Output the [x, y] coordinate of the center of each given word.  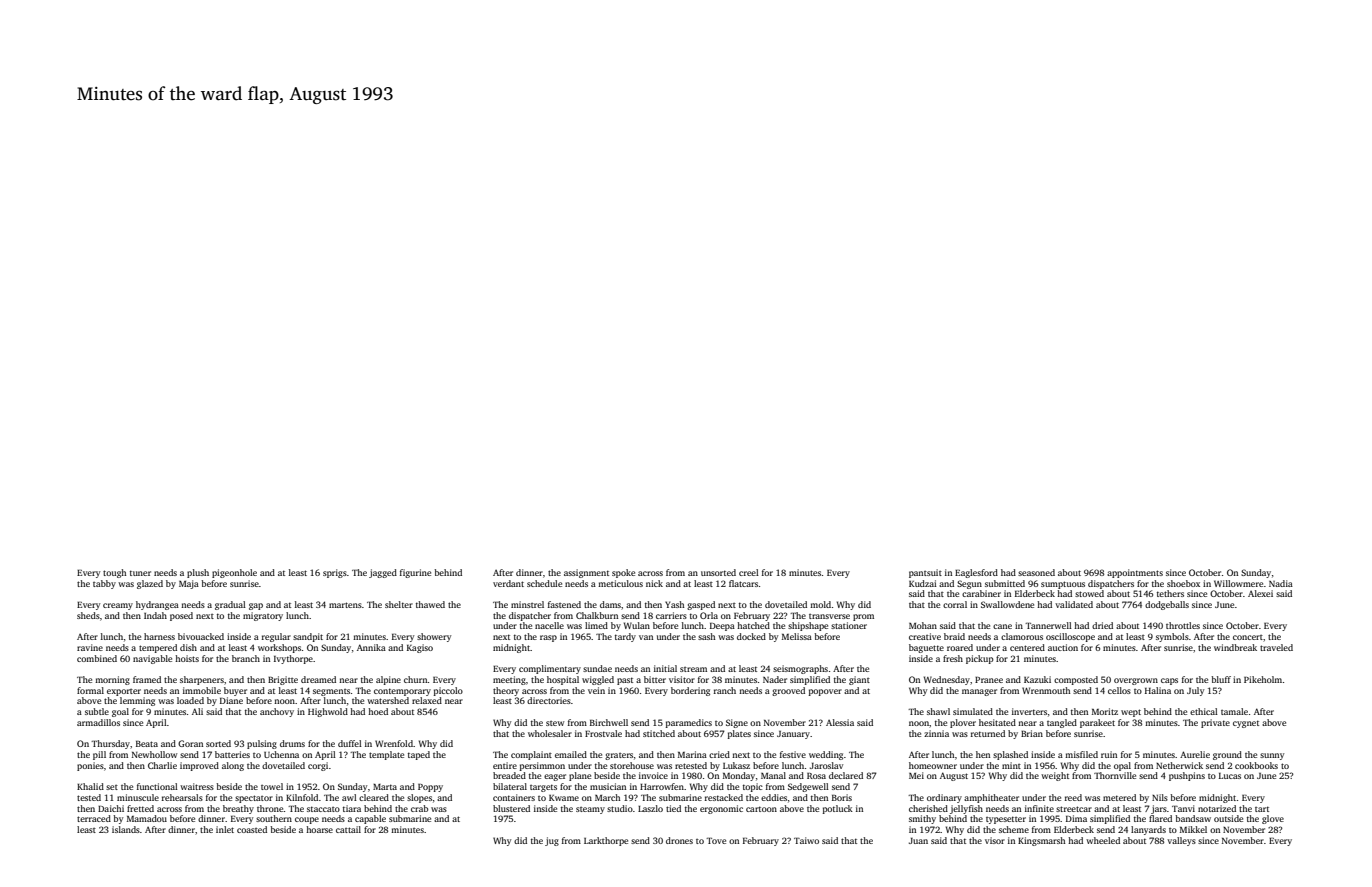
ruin [1109, 754]
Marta [385, 787]
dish [188, 647]
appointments [1135, 573]
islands [126, 829]
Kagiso [420, 648]
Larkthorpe [606, 841]
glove [1273, 819]
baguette [926, 648]
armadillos [98, 722]
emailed [571, 754]
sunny [1272, 756]
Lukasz [736, 765]
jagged [383, 573]
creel [749, 572]
